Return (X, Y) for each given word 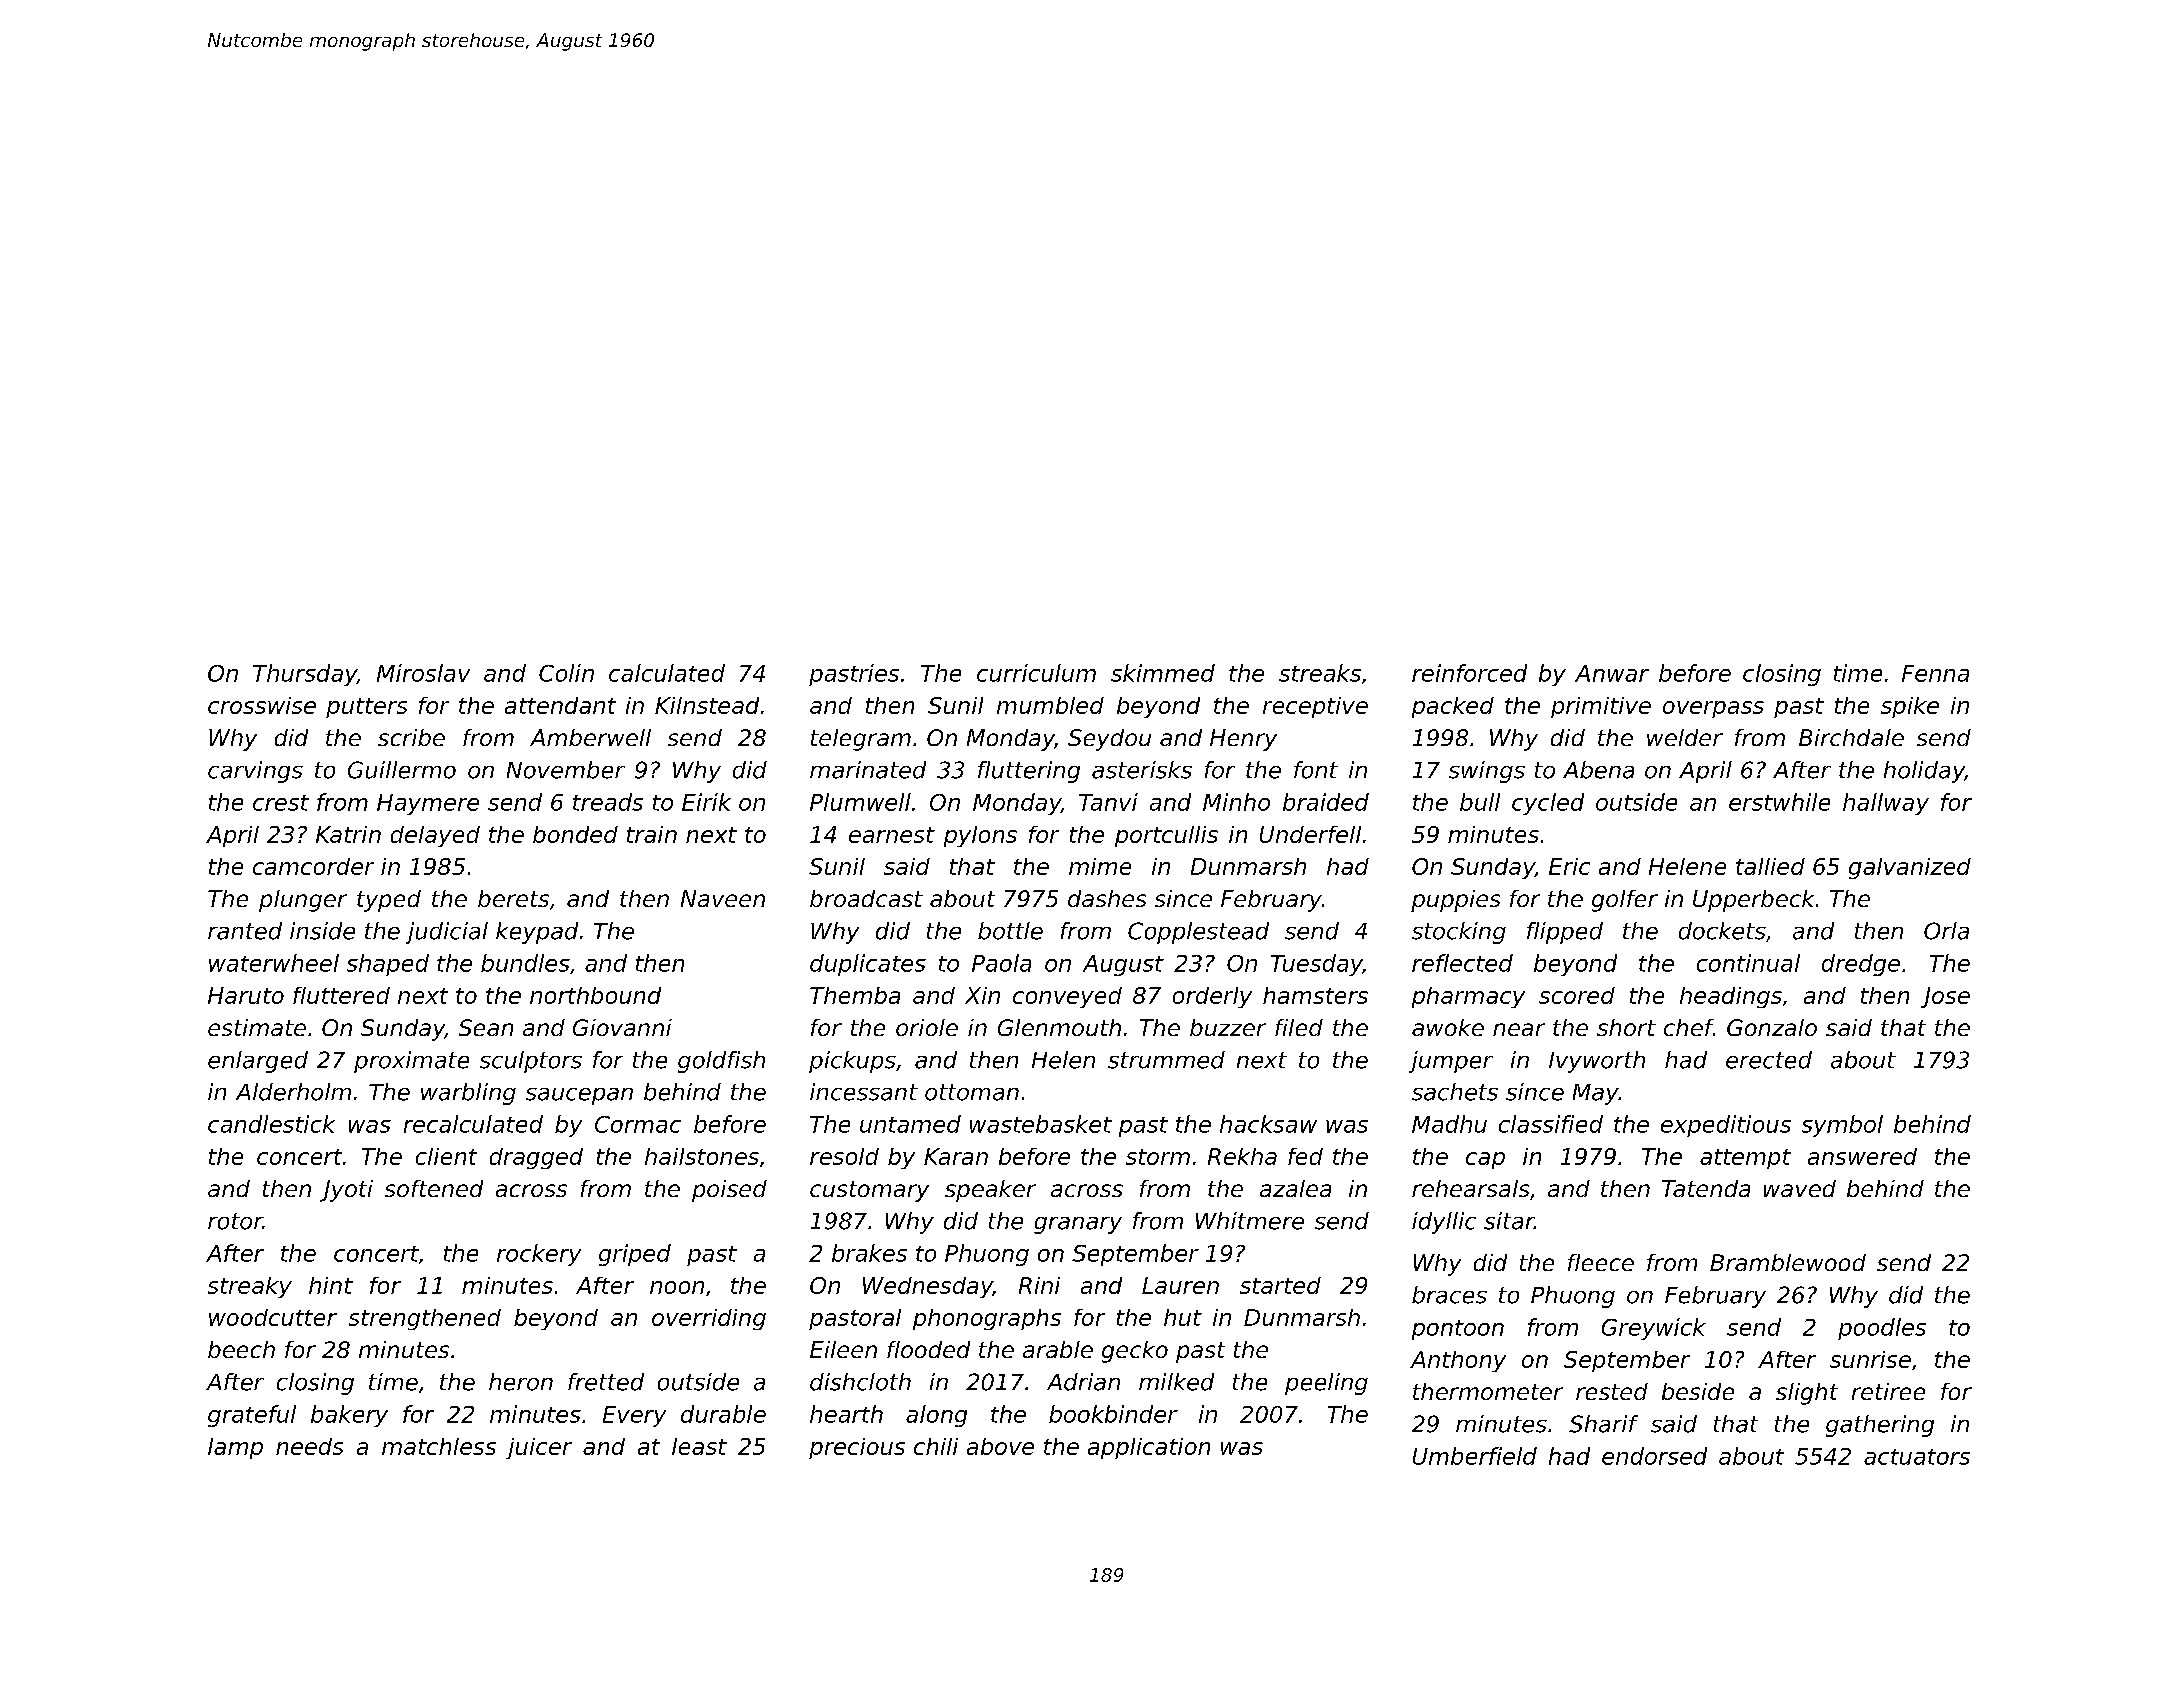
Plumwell (860, 802)
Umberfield (1475, 1456)
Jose (1945, 997)
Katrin (348, 834)
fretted (606, 1382)
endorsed (1654, 1456)
